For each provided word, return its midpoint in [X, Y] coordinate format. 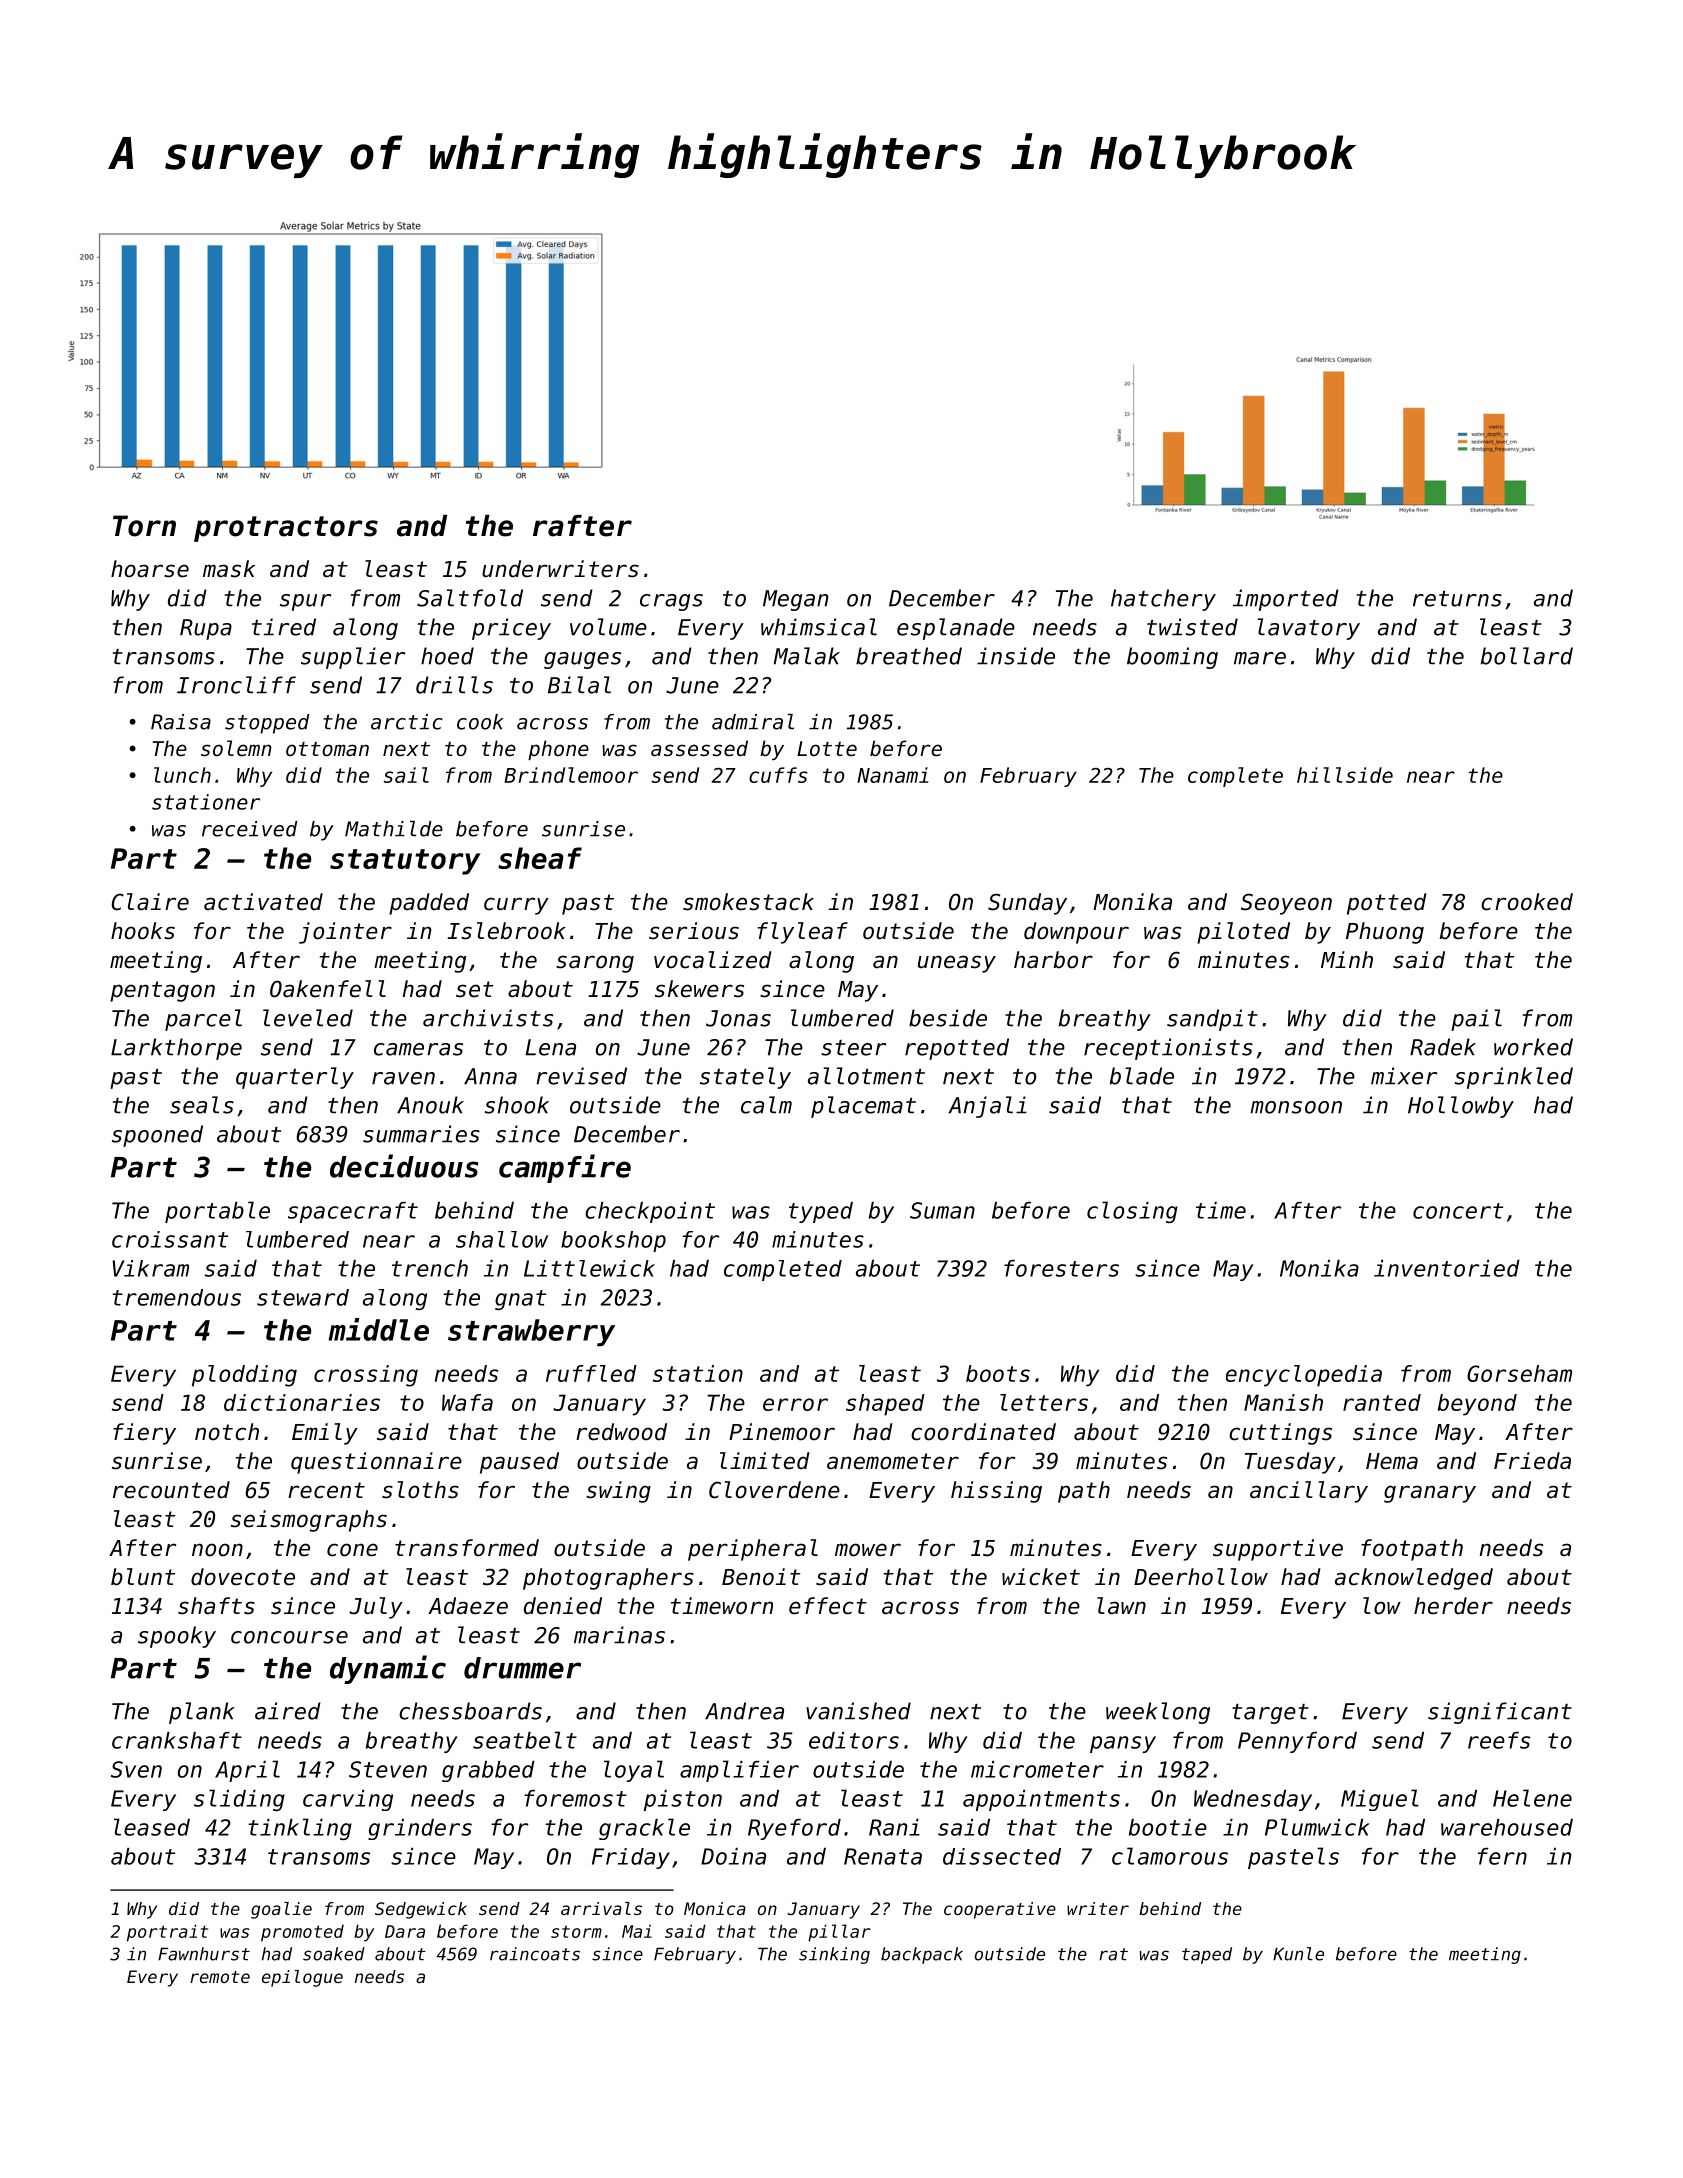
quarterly [295, 1078]
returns [1457, 599]
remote [220, 1977]
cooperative [1000, 1910]
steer [853, 1048]
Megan [795, 600]
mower [868, 1550]
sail [406, 775]
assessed [699, 748]
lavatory [1308, 629]
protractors [286, 529]
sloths [420, 1490]
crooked [1527, 902]
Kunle [1298, 1954]
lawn [1121, 1606]
